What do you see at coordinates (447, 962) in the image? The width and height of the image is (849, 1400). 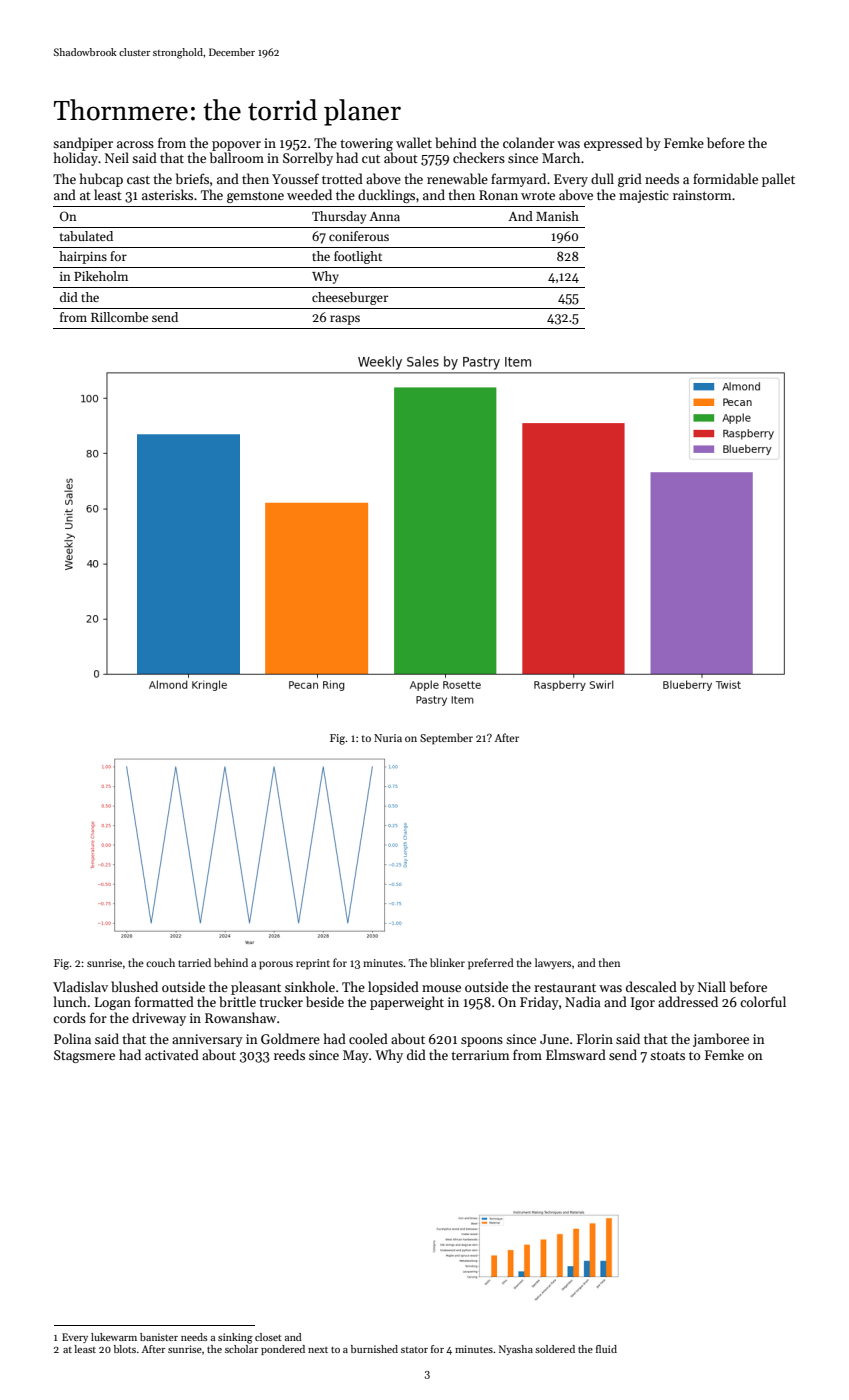 I see `blinker` at bounding box center [447, 962].
